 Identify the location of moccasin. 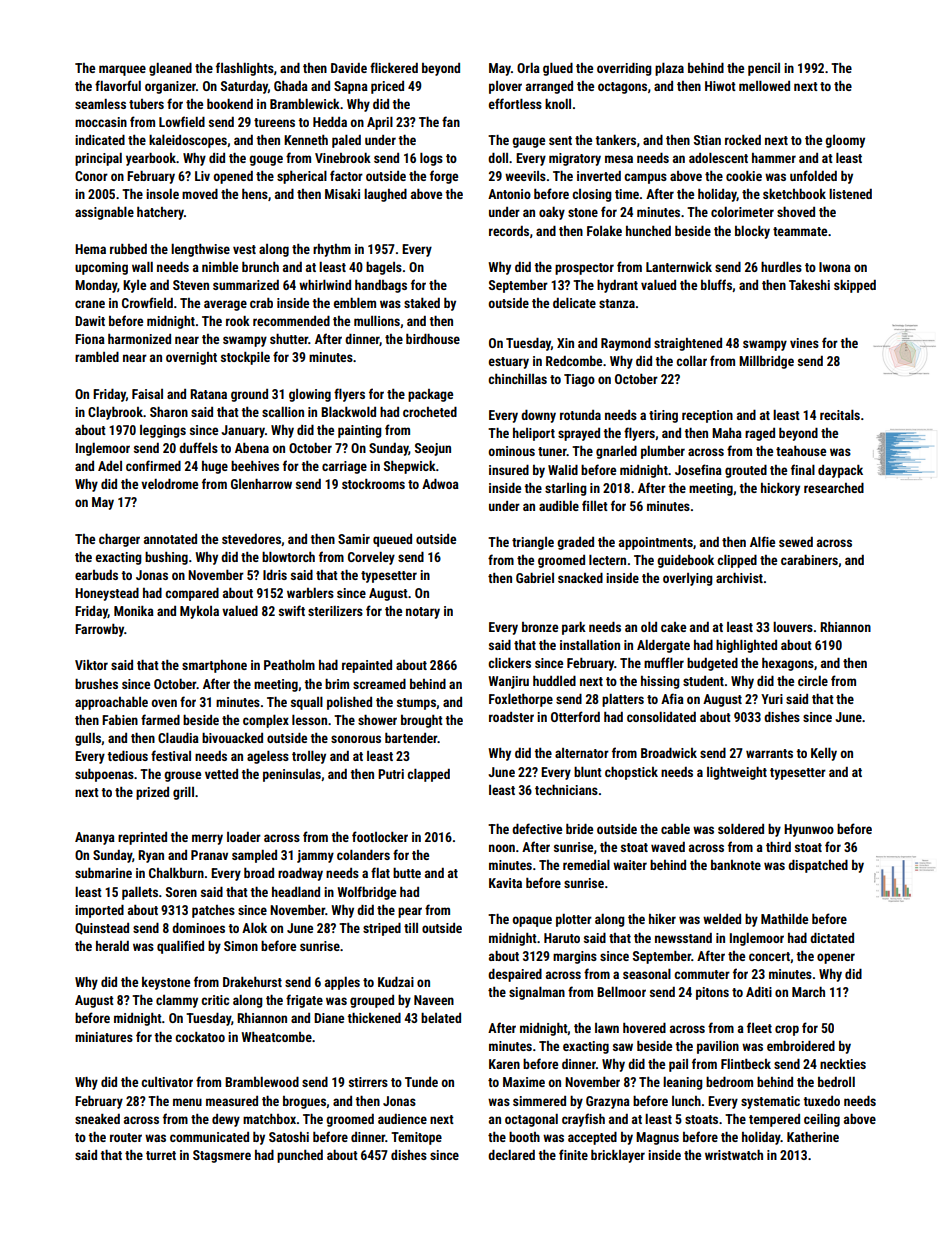
(101, 122).
